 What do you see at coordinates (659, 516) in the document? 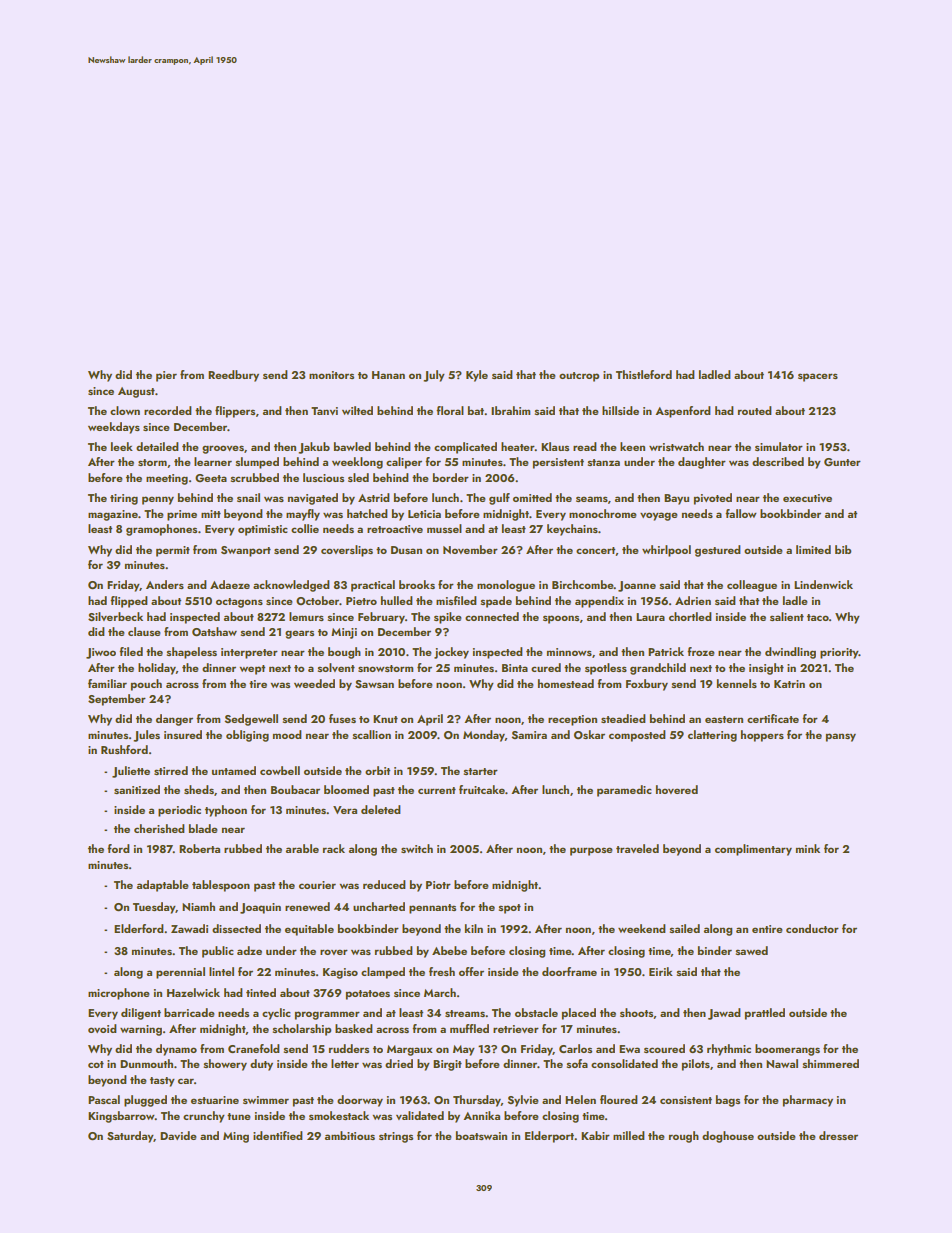
I see `voyage` at bounding box center [659, 516].
